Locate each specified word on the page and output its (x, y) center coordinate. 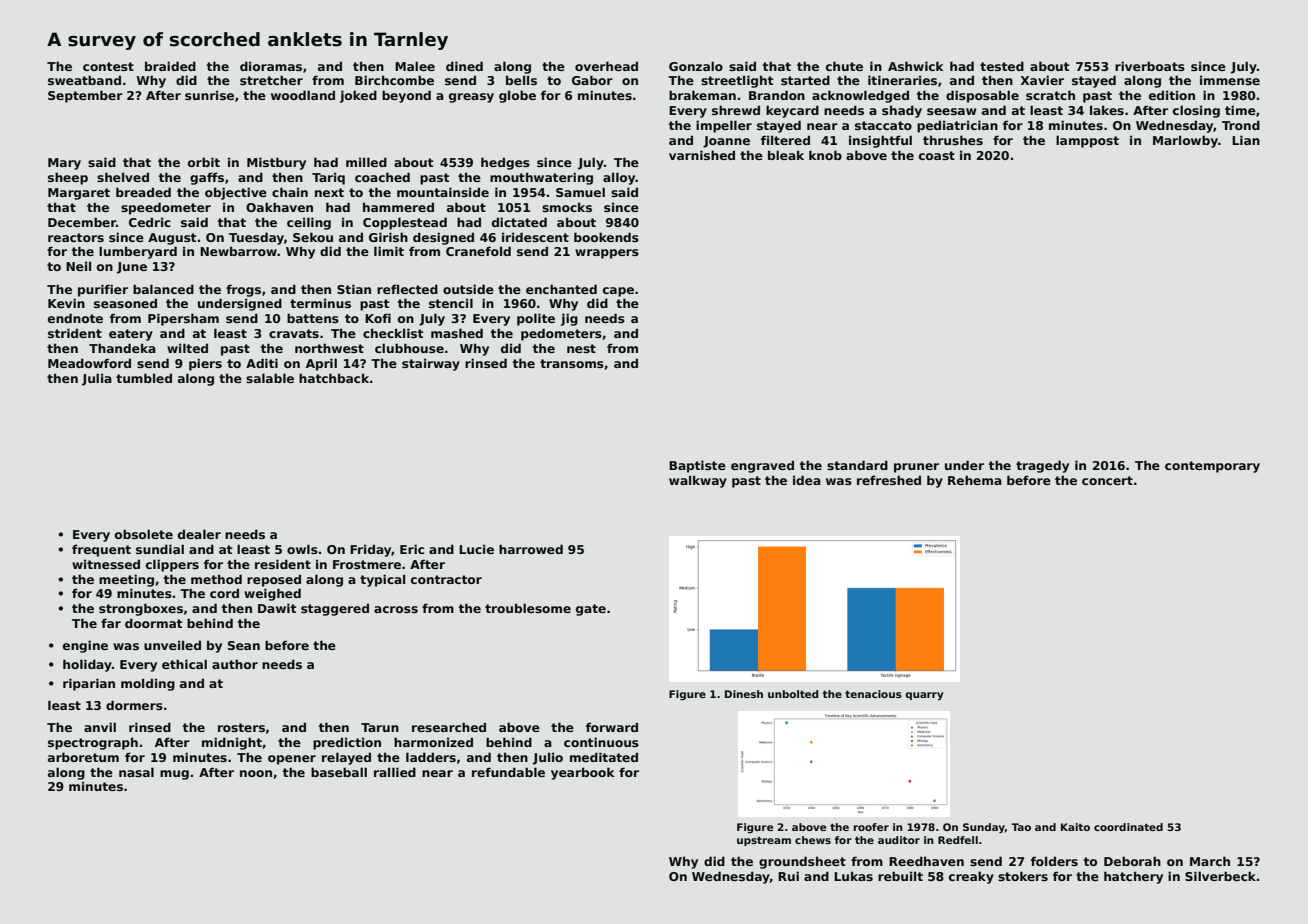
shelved (123, 177)
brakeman (702, 95)
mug (174, 775)
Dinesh (744, 694)
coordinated (1128, 827)
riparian (89, 684)
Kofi (378, 318)
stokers (1023, 876)
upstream (764, 841)
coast (937, 155)
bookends (606, 237)
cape (618, 292)
